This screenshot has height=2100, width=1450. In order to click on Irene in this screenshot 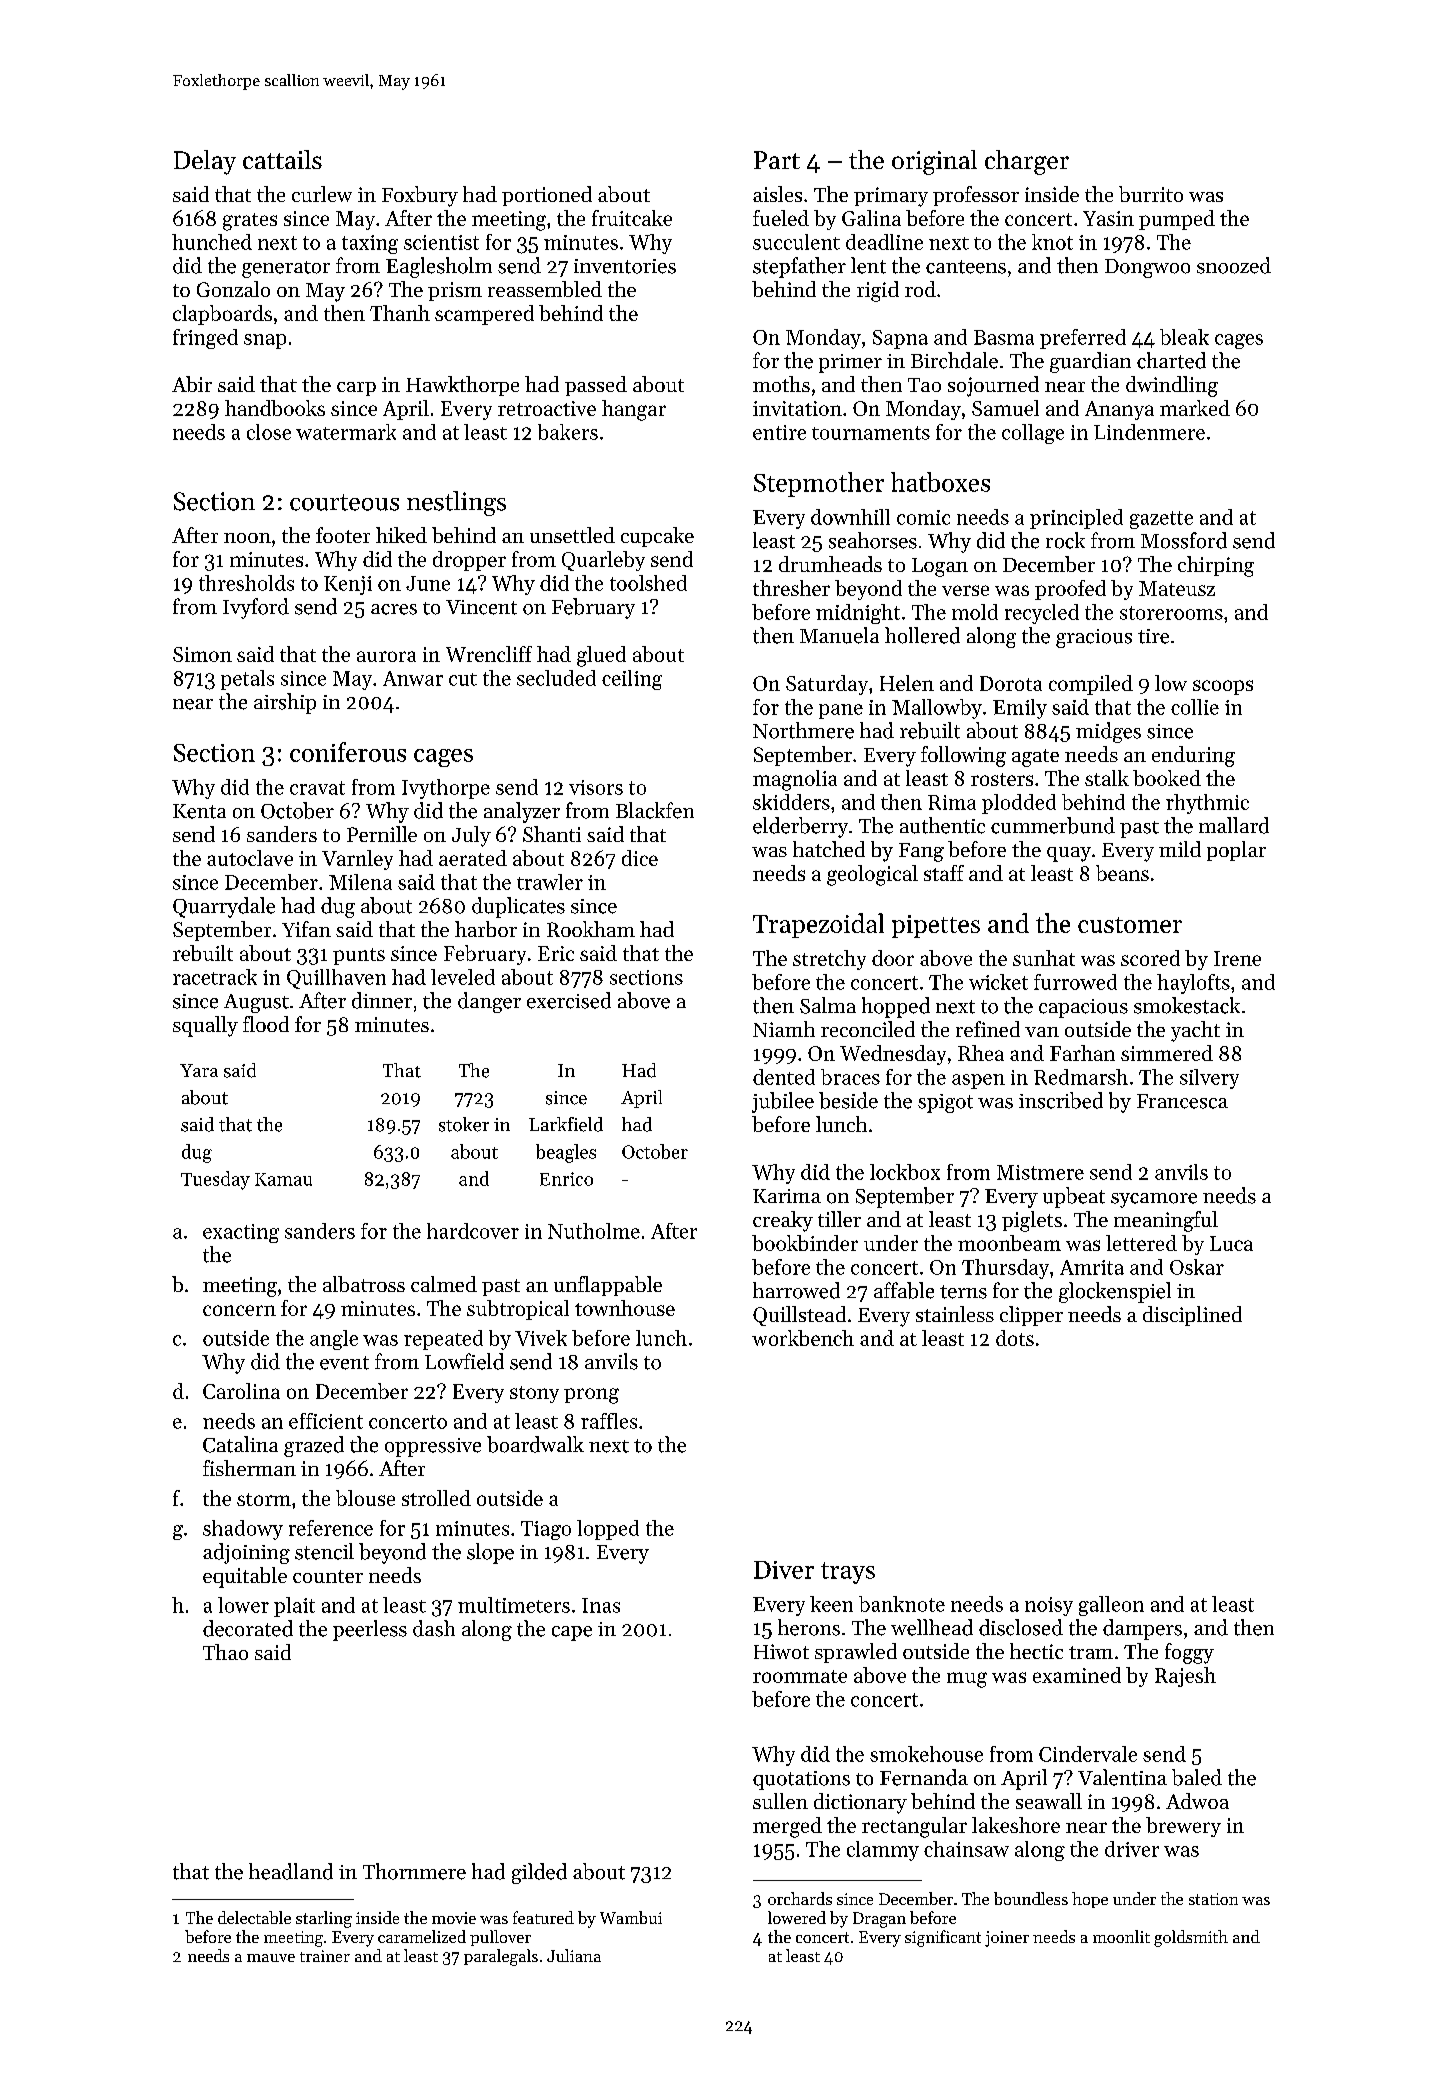, I will do `click(1237, 958)`.
